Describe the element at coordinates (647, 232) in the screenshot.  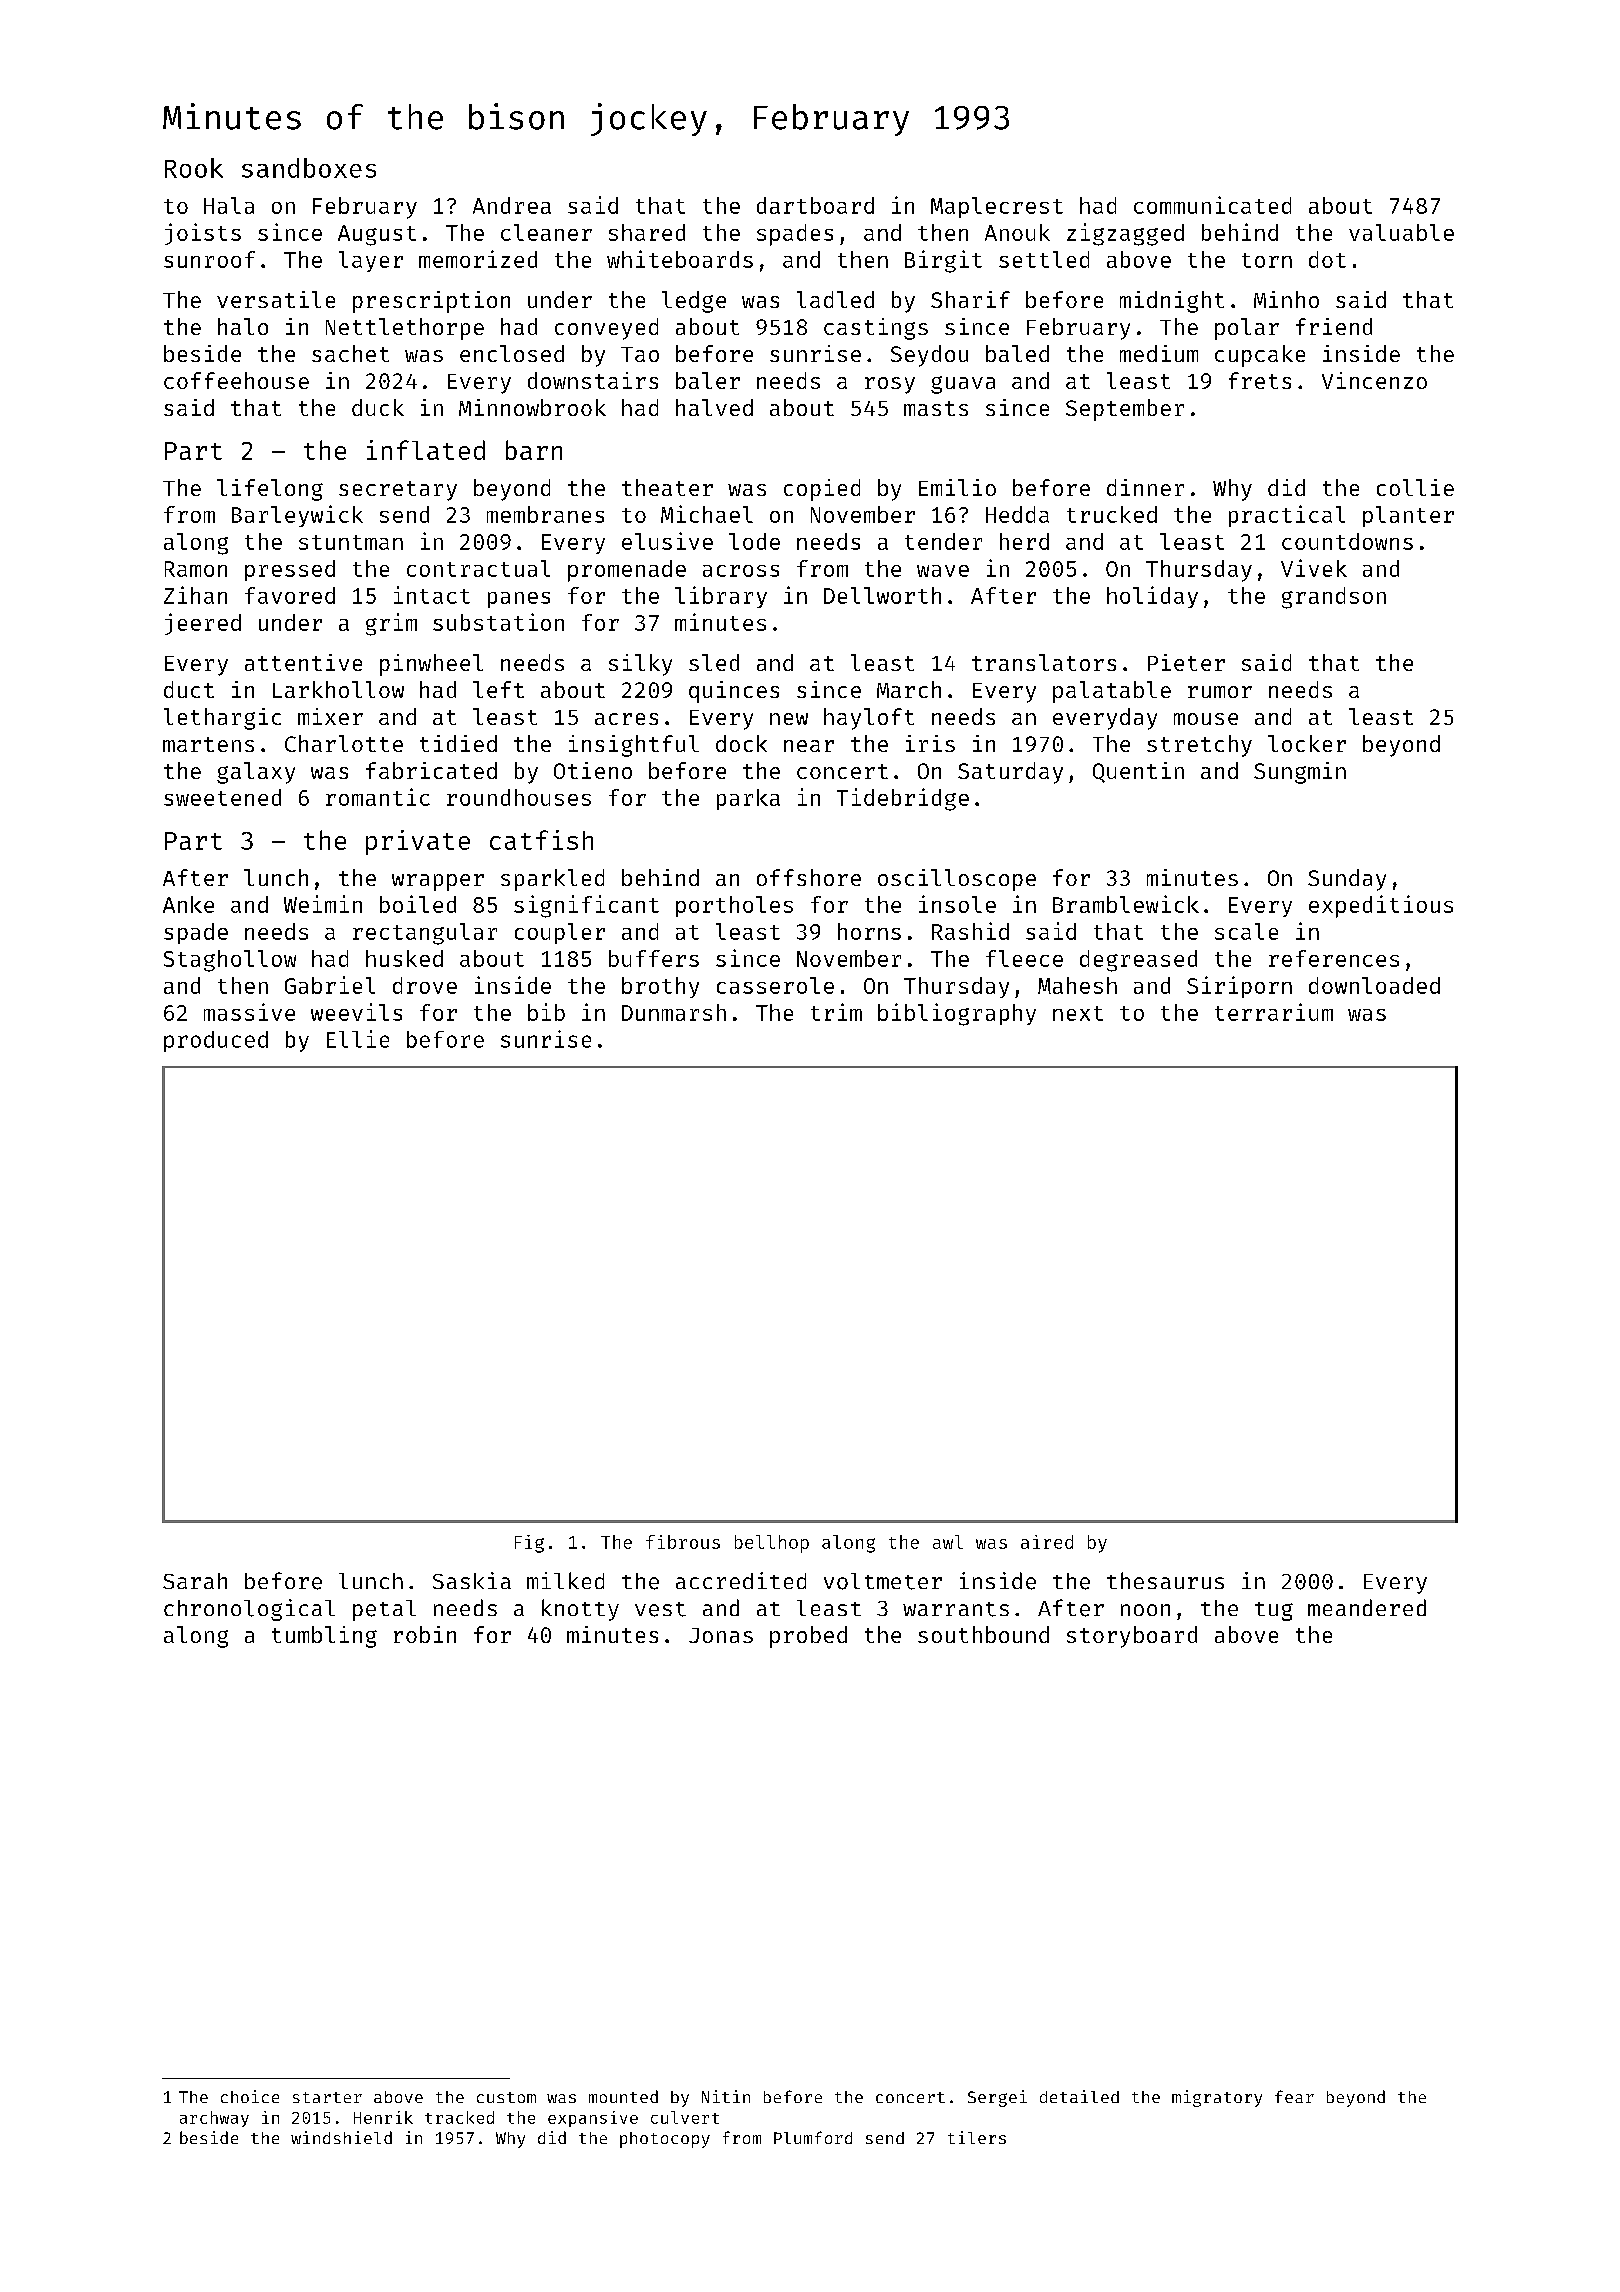
I see `shared` at that location.
